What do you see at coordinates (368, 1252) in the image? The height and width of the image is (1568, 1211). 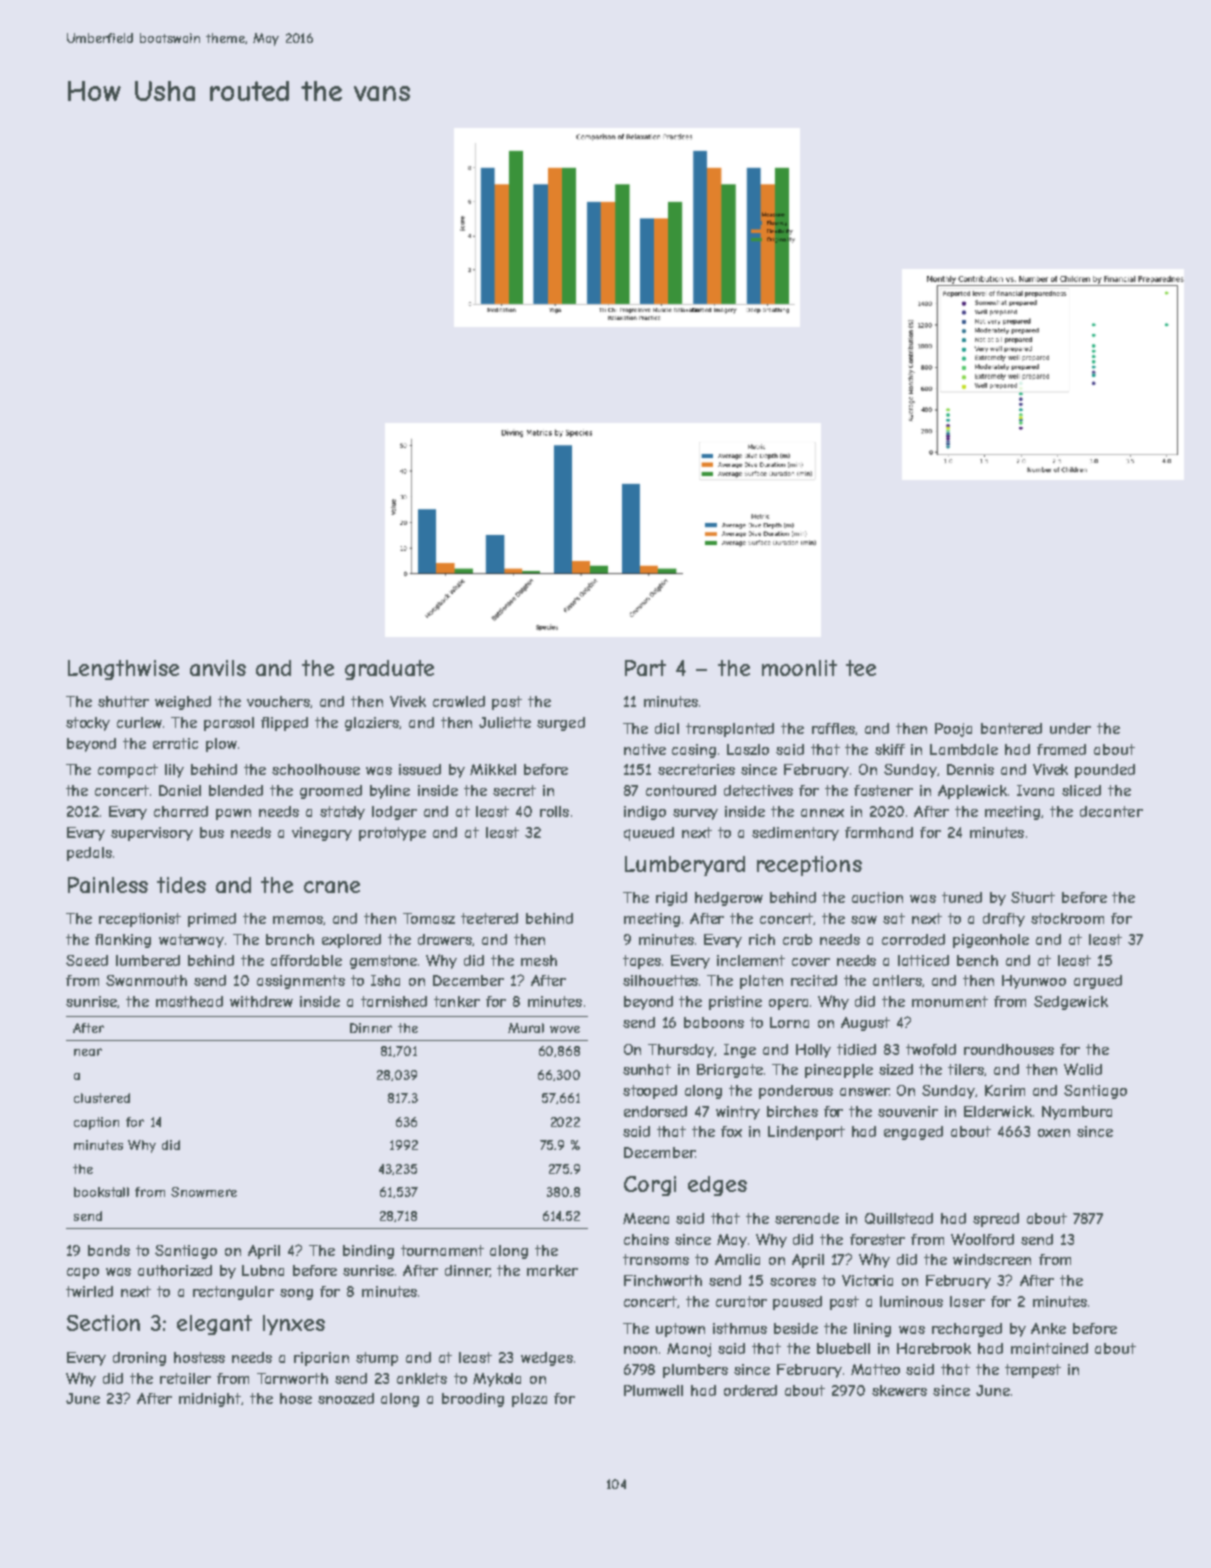 I see `binding` at bounding box center [368, 1252].
